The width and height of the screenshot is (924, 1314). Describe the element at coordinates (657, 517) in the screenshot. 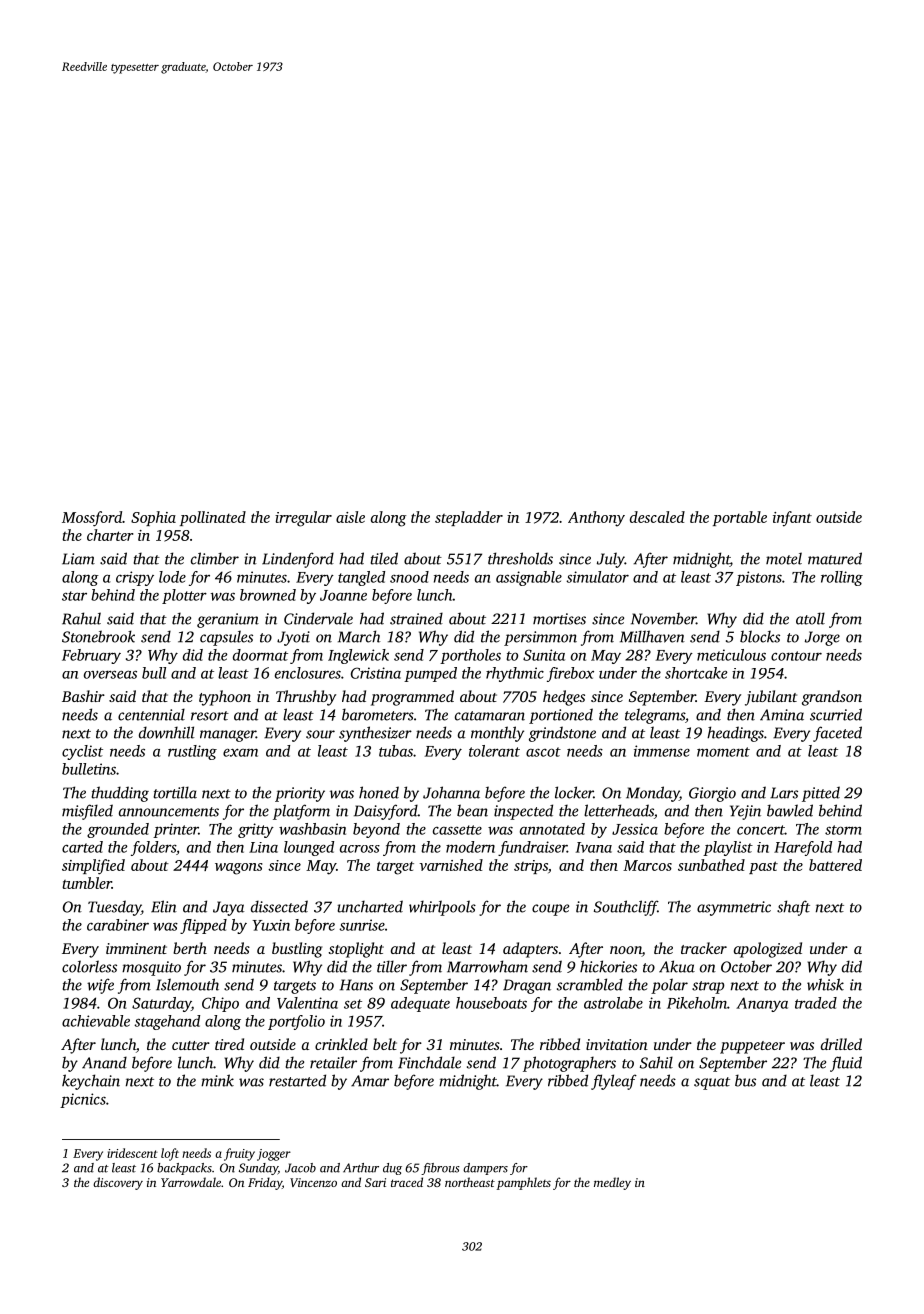

I see `descaled` at that location.
